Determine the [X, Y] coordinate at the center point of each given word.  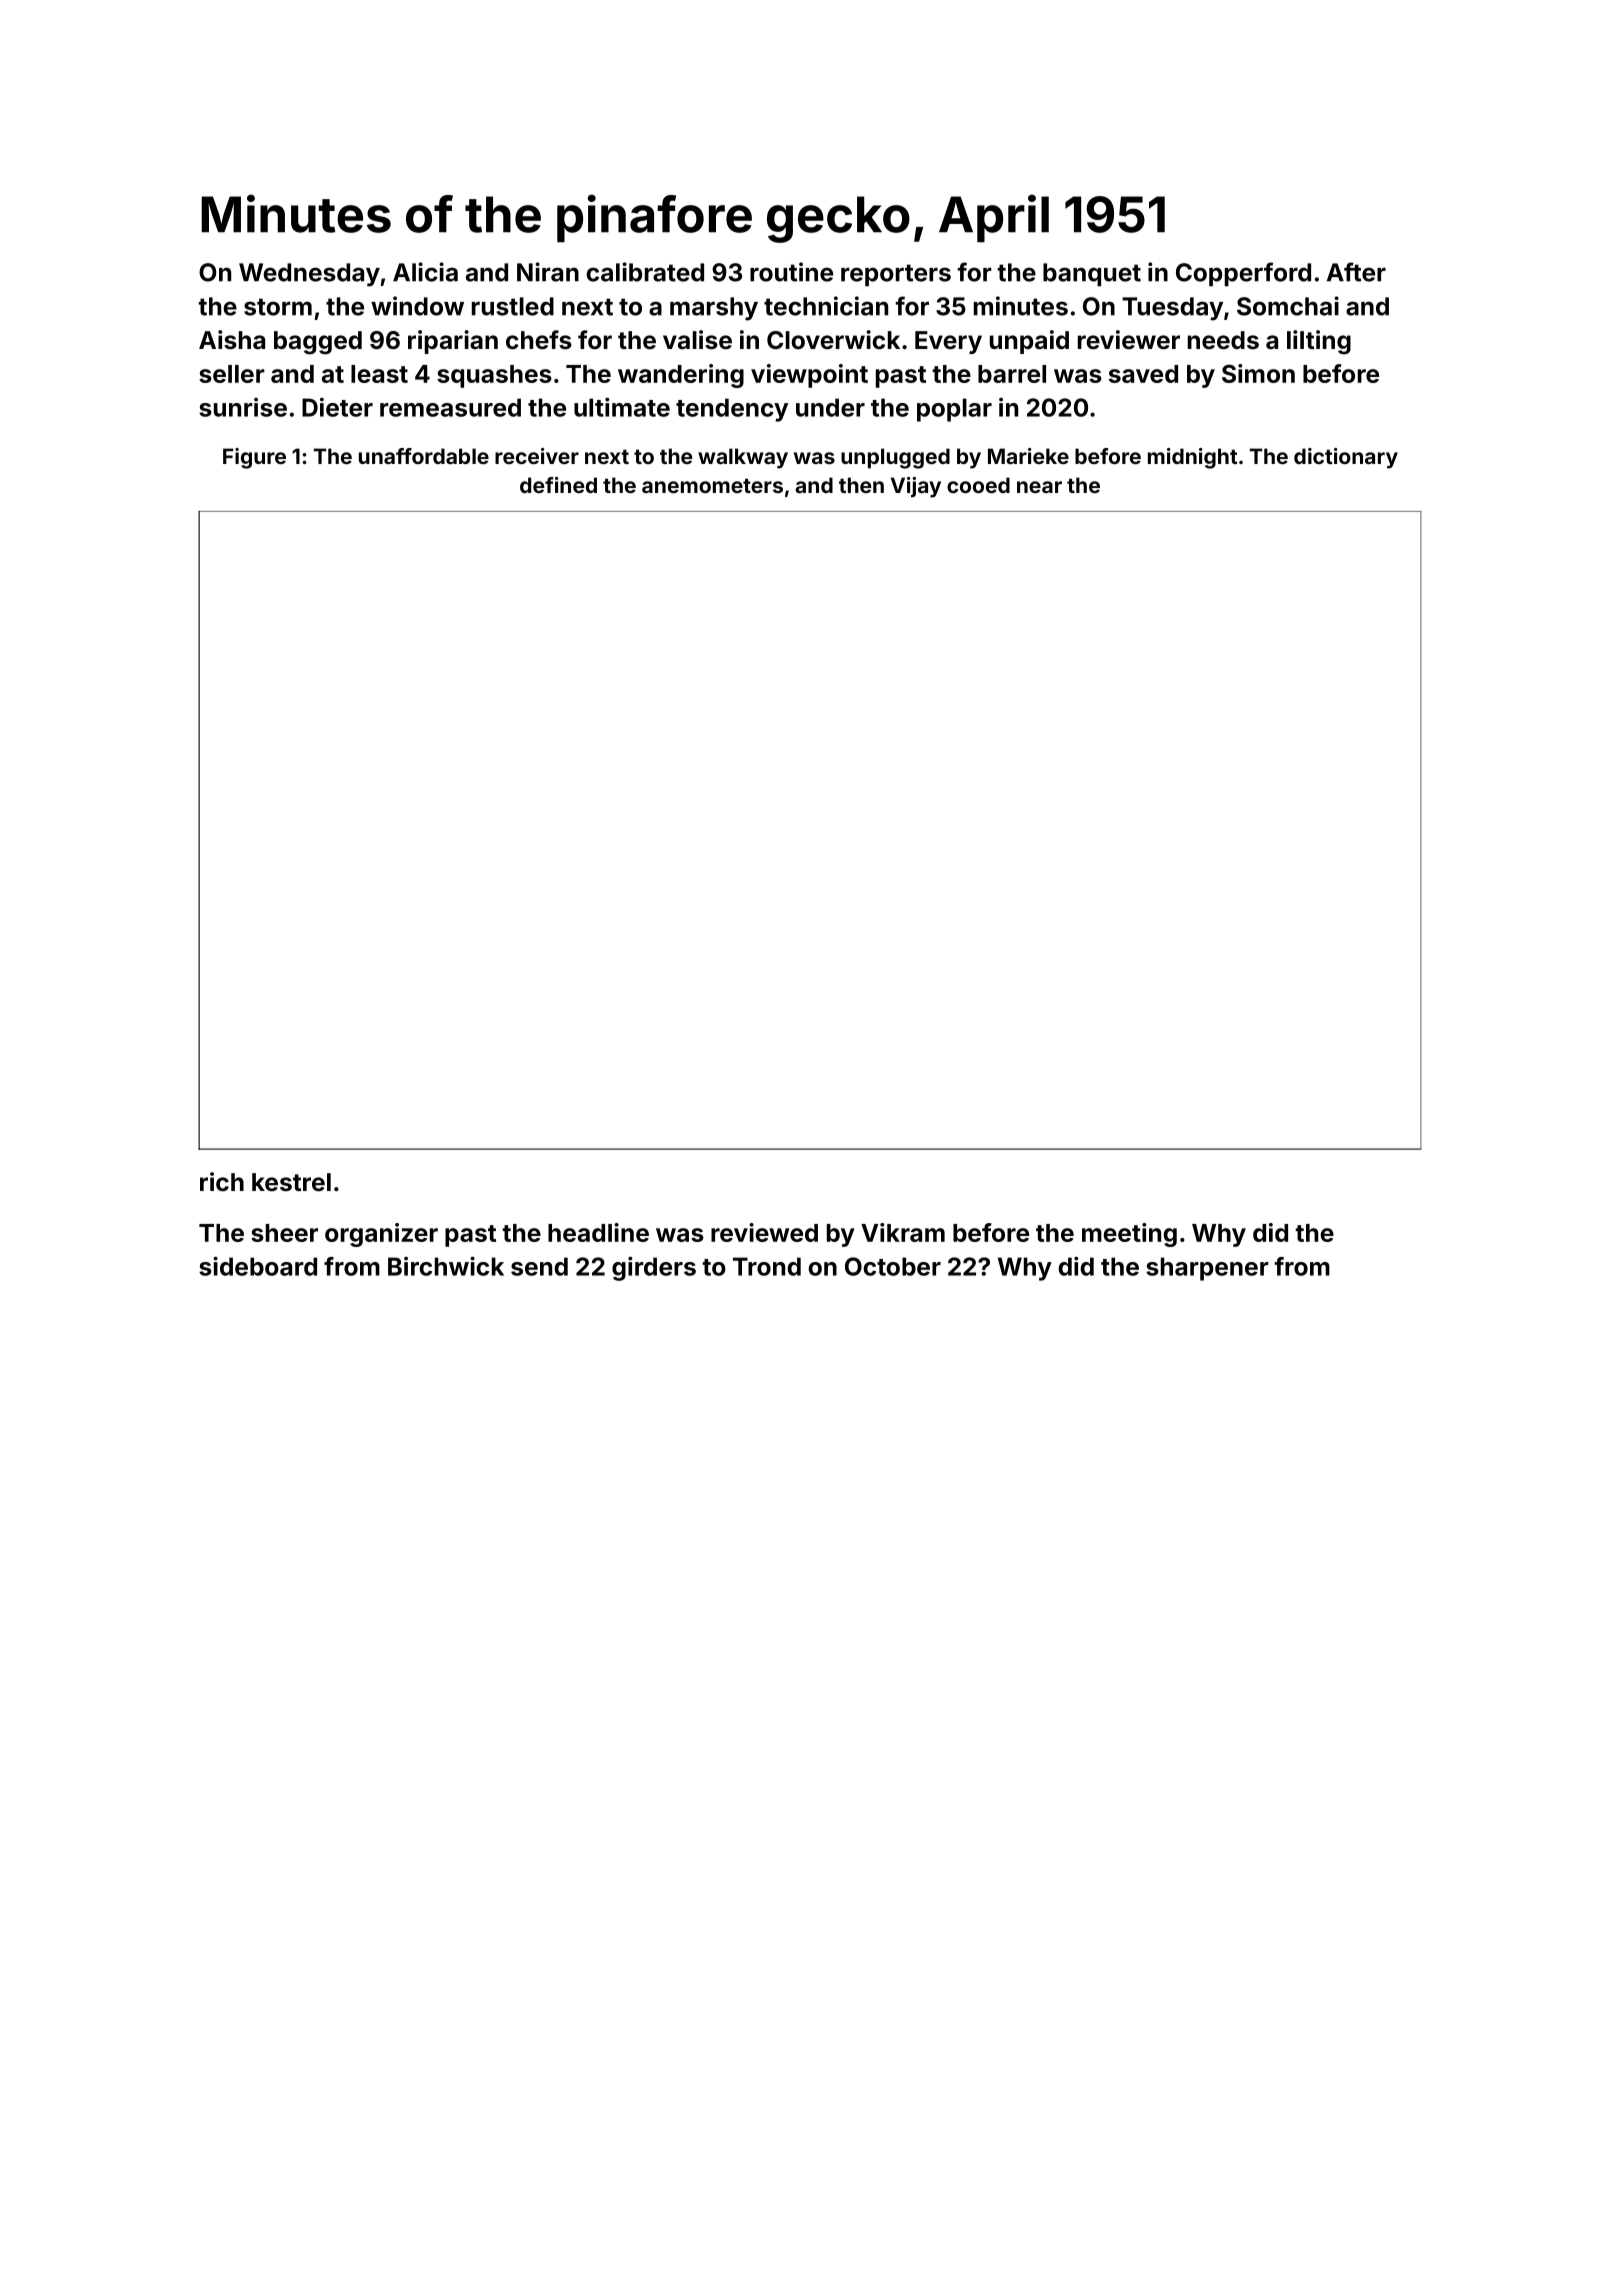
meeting [1129, 1235]
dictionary [1346, 458]
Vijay [916, 487]
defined [558, 485]
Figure [254, 458]
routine [791, 272]
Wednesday [309, 275]
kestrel [291, 1182]
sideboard [258, 1266]
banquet [1092, 275]
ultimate [622, 407]
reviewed [764, 1232]
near [1039, 487]
